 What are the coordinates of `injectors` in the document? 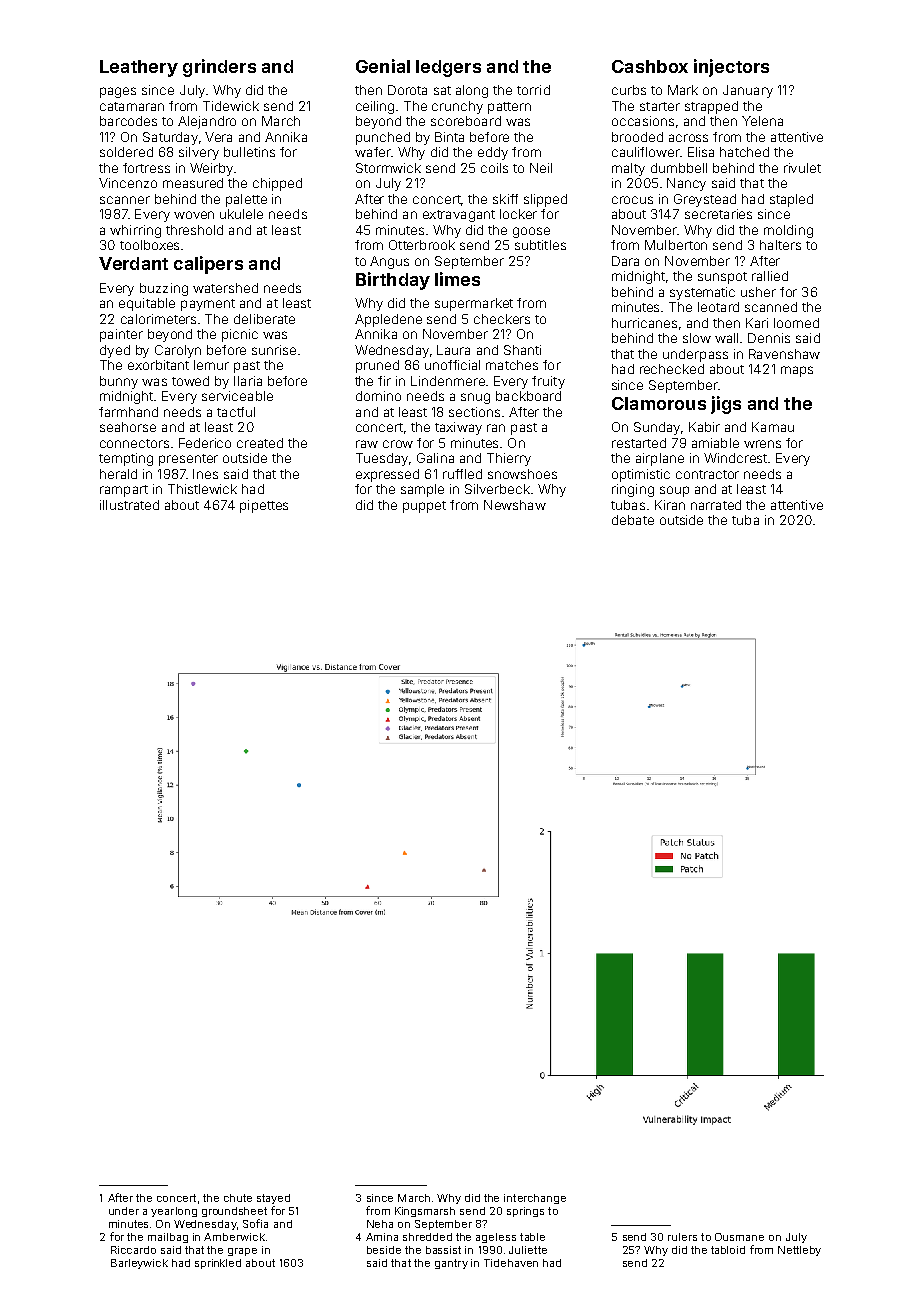 It's located at (731, 68).
